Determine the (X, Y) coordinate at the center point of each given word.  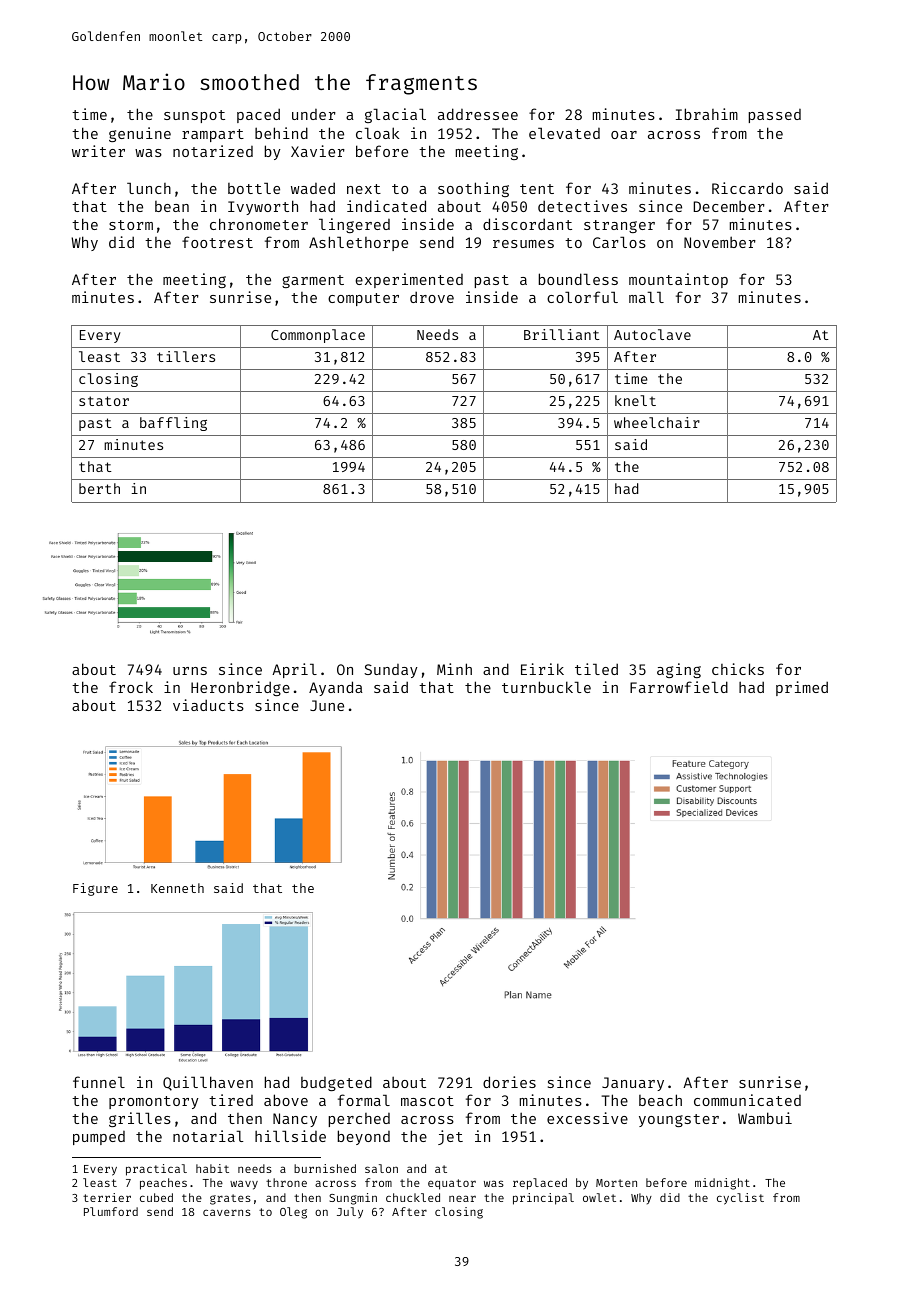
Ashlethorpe (358, 243)
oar (624, 135)
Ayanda (336, 688)
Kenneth (177, 888)
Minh (454, 669)
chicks (738, 669)
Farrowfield (679, 687)
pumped (99, 1138)
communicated (747, 1100)
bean (172, 206)
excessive (587, 1118)
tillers (186, 356)
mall (646, 297)
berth (99, 488)
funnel (99, 1082)
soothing (473, 189)
